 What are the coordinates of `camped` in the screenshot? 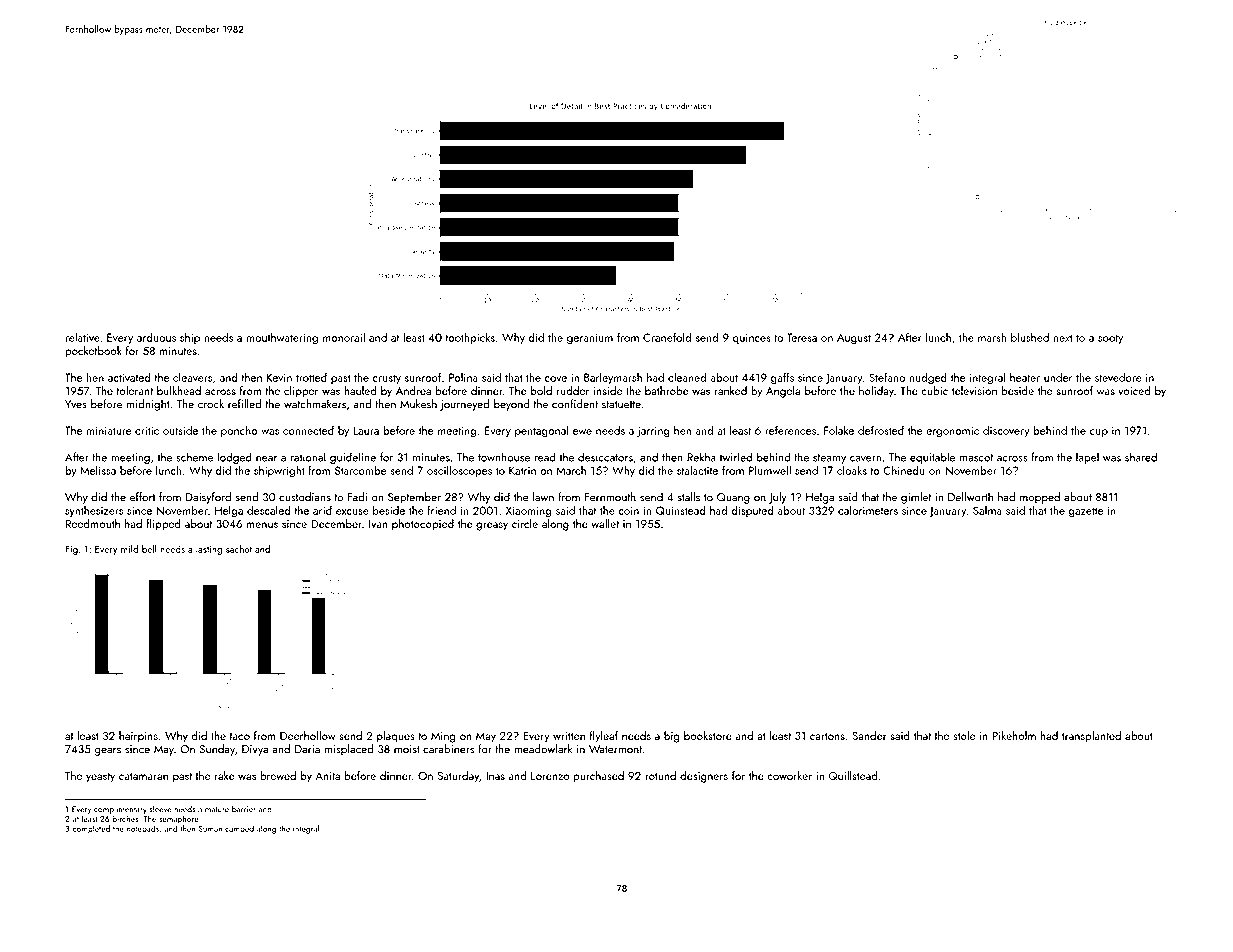 It's located at (239, 829).
